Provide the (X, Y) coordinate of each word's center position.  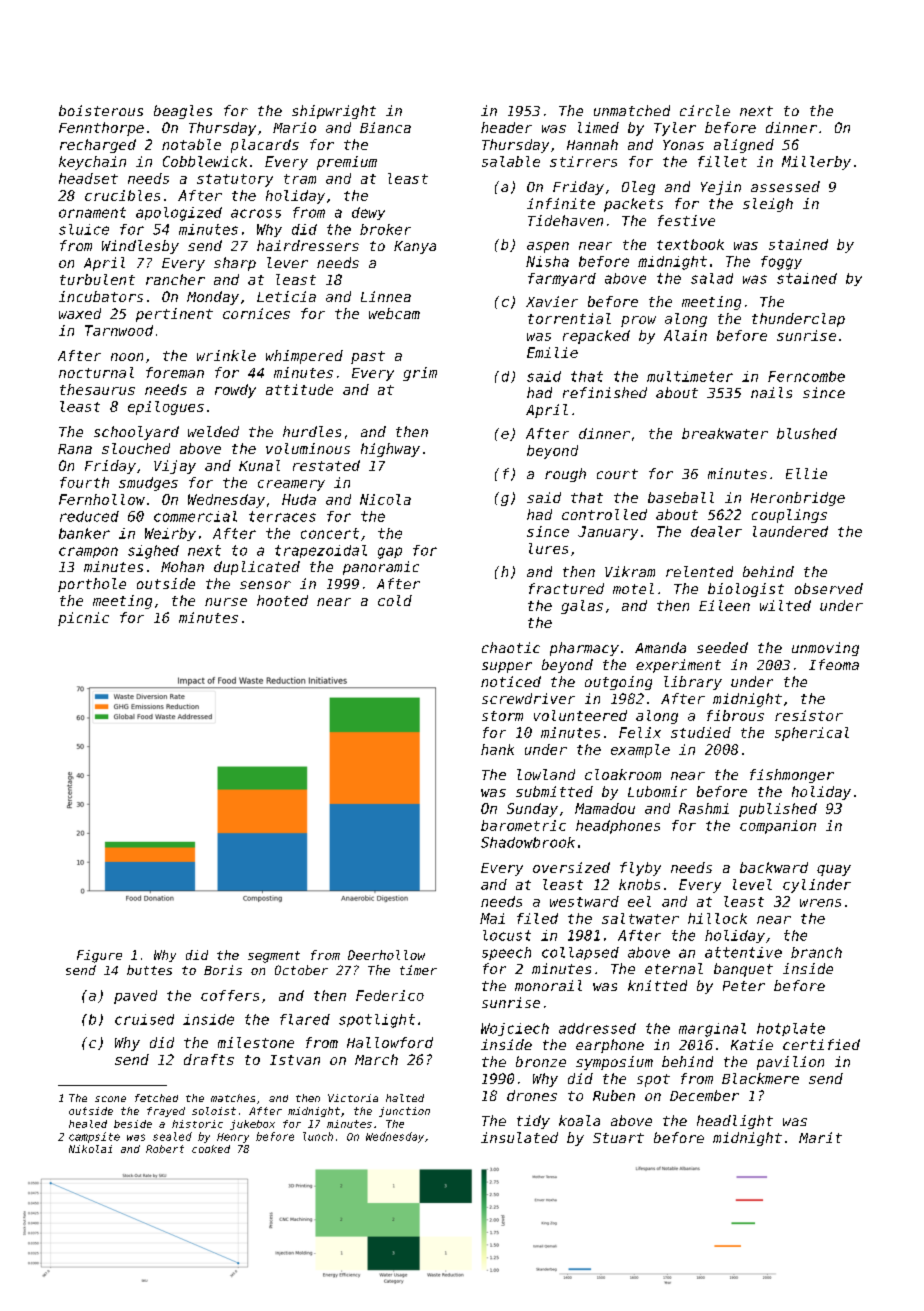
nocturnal (96, 372)
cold (395, 600)
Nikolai (90, 1149)
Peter (744, 986)
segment (274, 957)
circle (705, 110)
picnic (83, 619)
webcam (394, 313)
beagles (183, 112)
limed (598, 127)
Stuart (618, 1138)
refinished (605, 392)
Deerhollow (386, 955)
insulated (519, 1137)
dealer (716, 531)
